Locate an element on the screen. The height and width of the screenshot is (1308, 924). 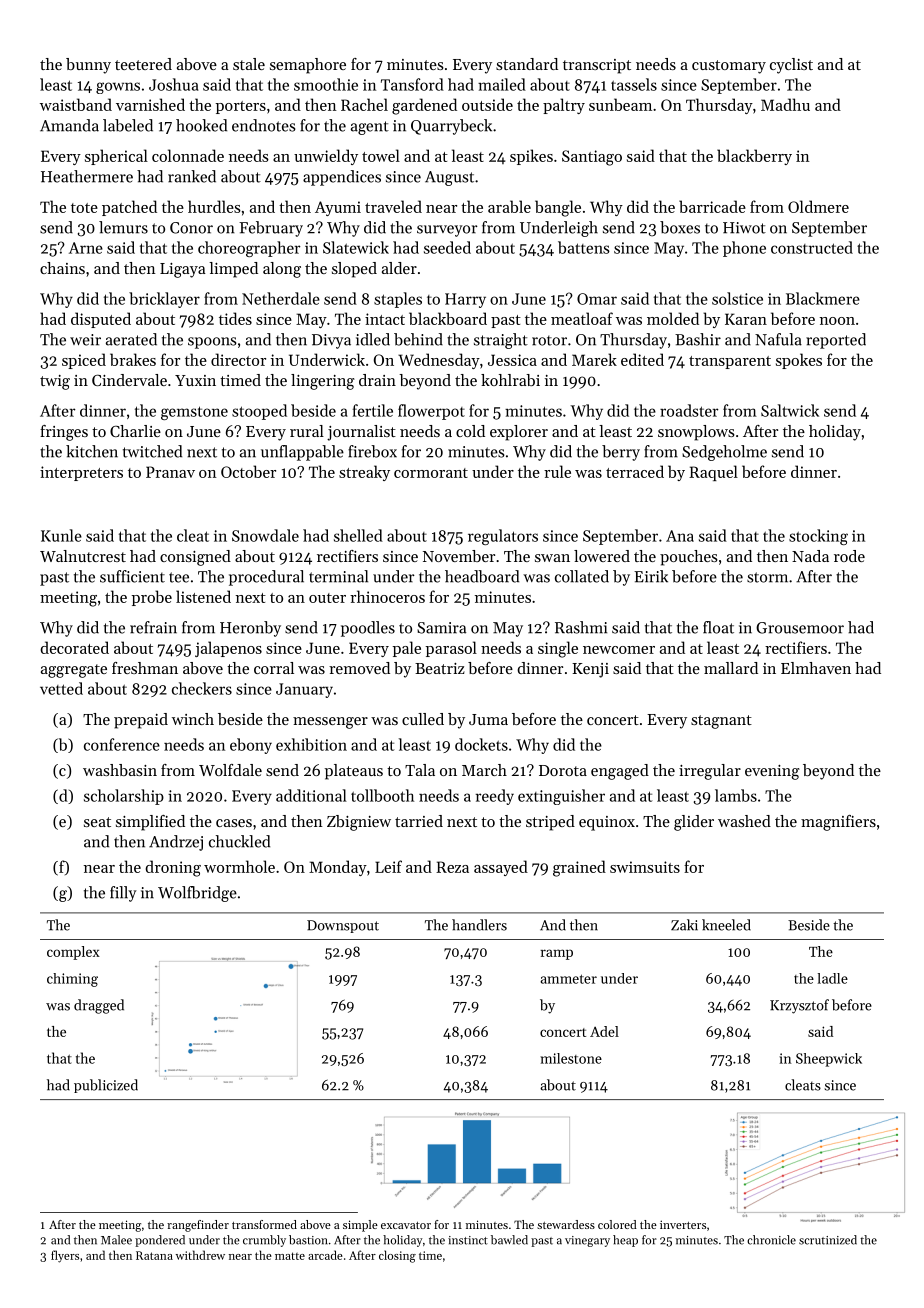
tassels is located at coordinates (634, 84).
